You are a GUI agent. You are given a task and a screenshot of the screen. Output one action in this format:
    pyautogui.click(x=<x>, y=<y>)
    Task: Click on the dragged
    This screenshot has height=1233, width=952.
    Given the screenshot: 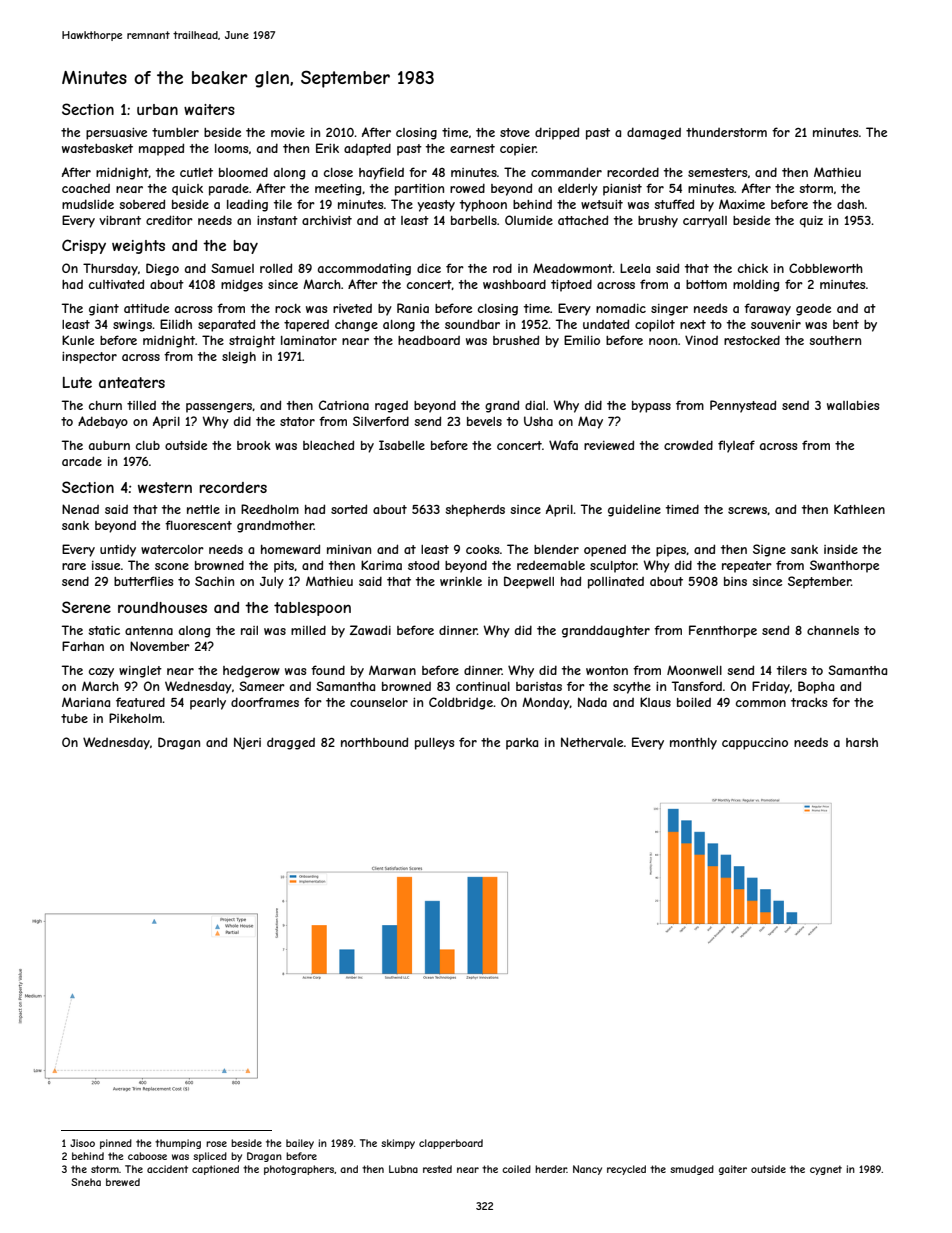 What is the action you would take?
    pyautogui.click(x=291, y=743)
